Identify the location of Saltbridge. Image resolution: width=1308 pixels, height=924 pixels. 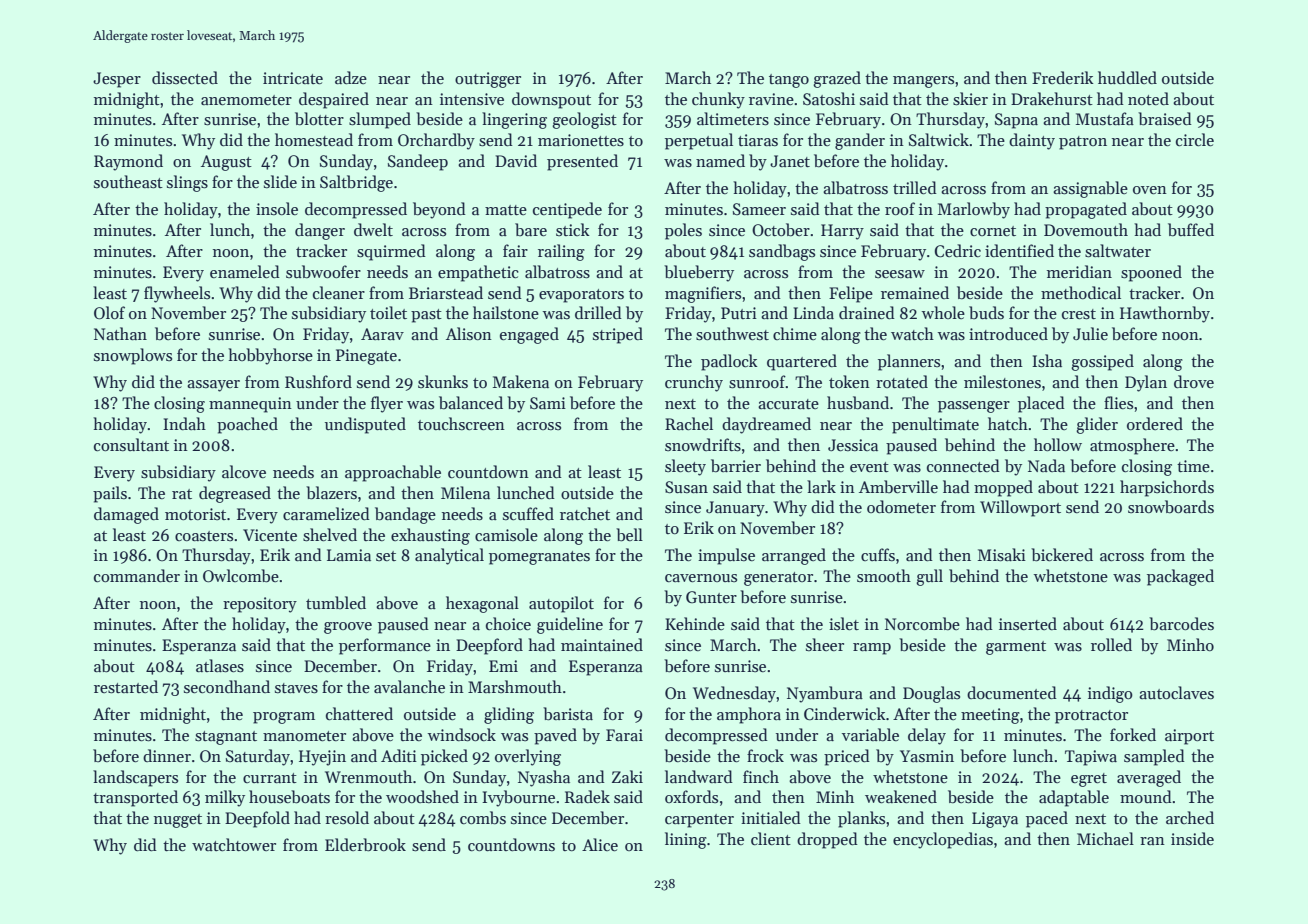
(356, 183).
